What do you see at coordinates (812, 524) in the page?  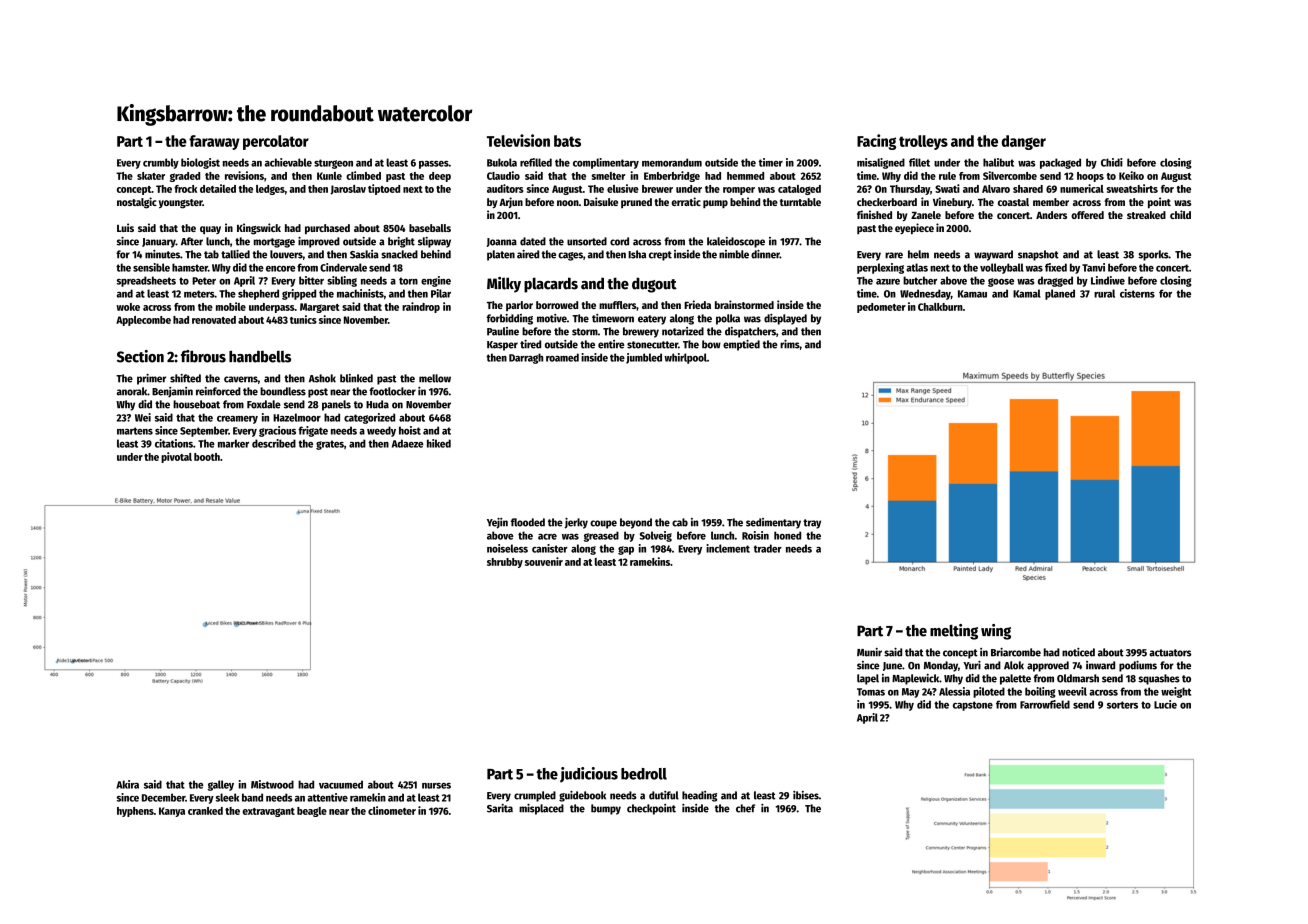 I see `tray` at bounding box center [812, 524].
